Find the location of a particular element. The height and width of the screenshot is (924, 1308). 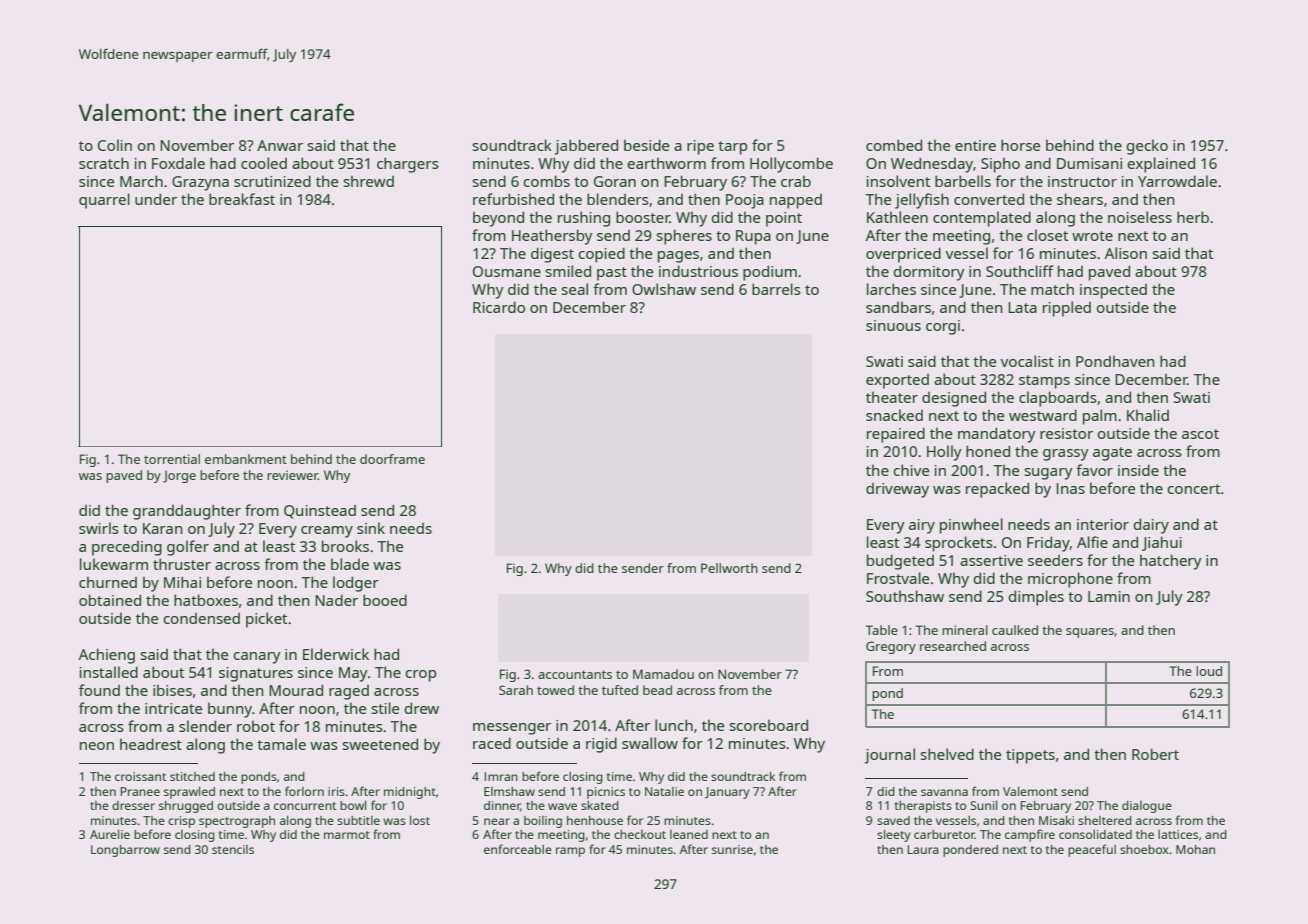

jabbered is located at coordinates (586, 147).
